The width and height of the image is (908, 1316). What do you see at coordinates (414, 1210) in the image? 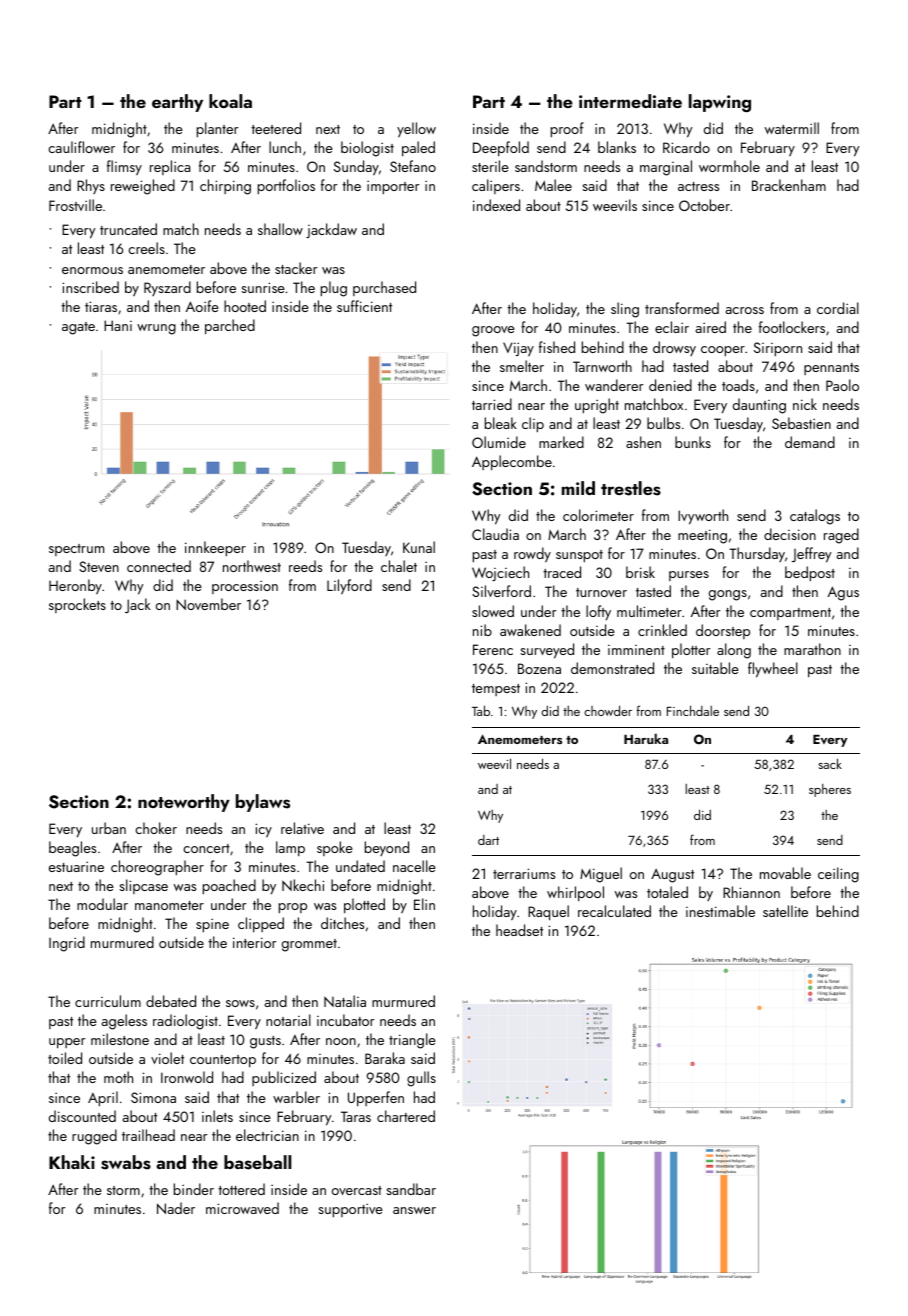
I see `answer` at bounding box center [414, 1210].
